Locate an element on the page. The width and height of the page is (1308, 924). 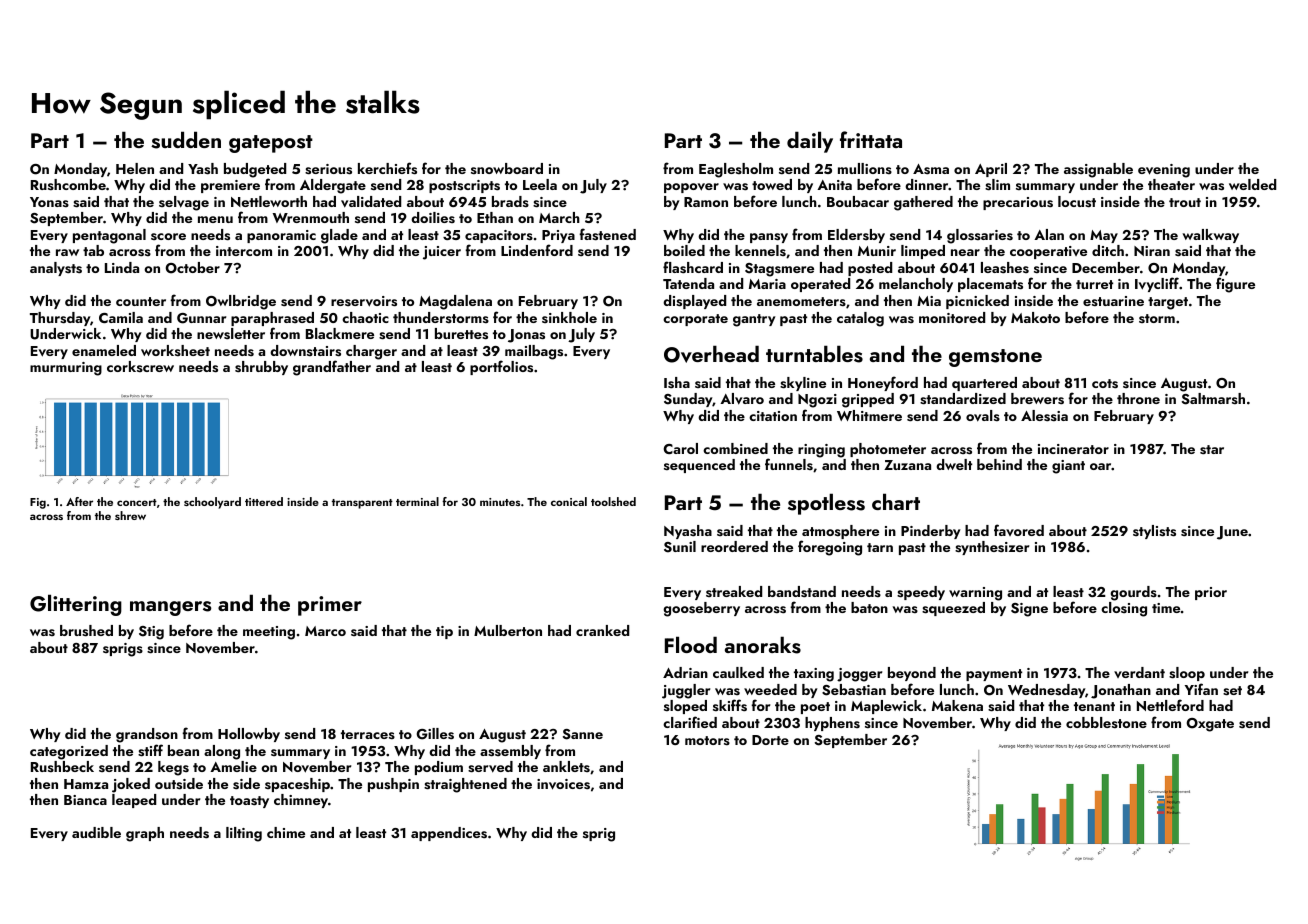
portfolios is located at coordinates (501, 367).
